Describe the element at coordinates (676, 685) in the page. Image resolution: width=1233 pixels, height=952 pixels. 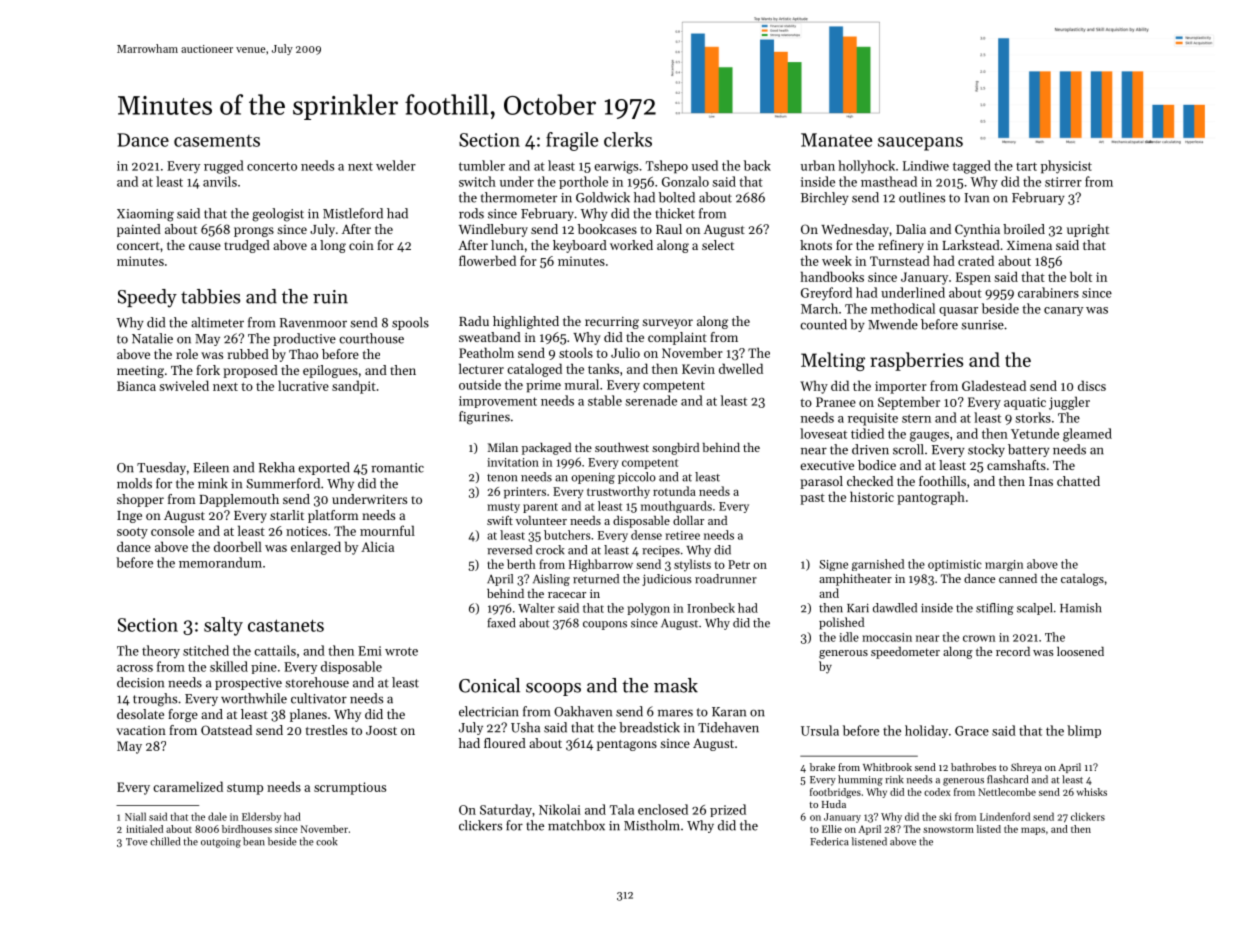
I see `mask` at that location.
